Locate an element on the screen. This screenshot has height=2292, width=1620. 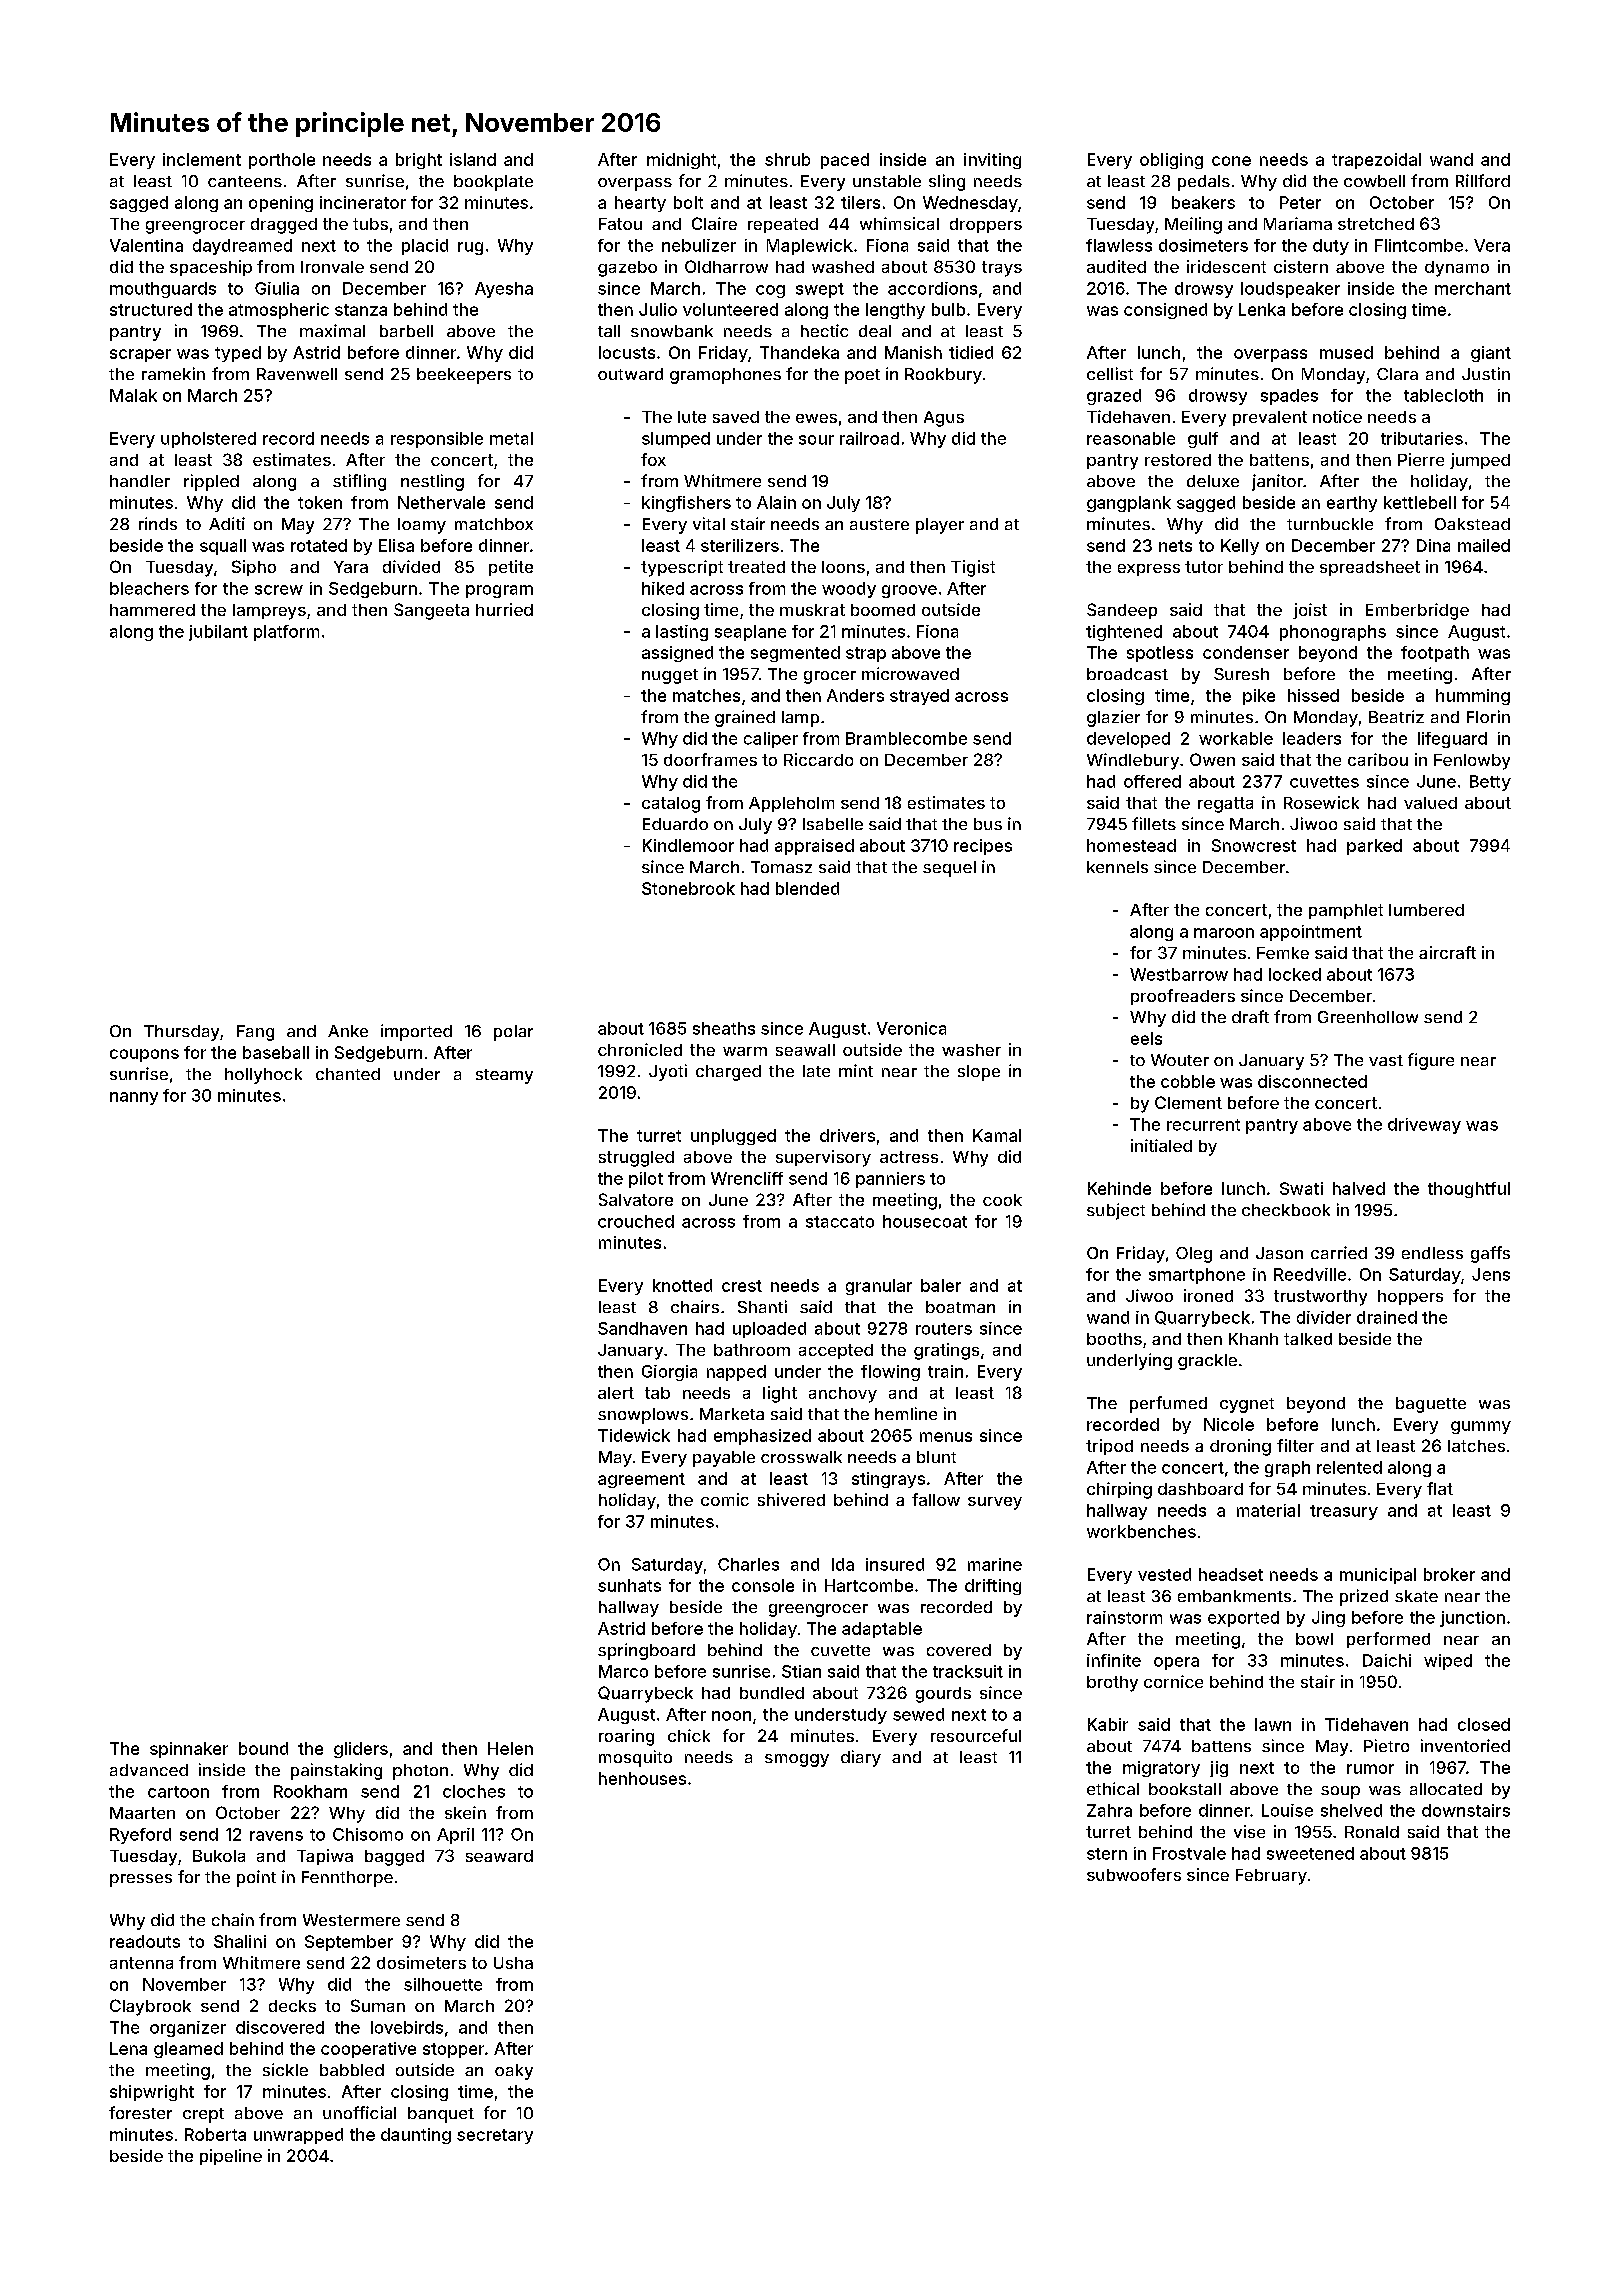
secretary is located at coordinates (495, 2136).
